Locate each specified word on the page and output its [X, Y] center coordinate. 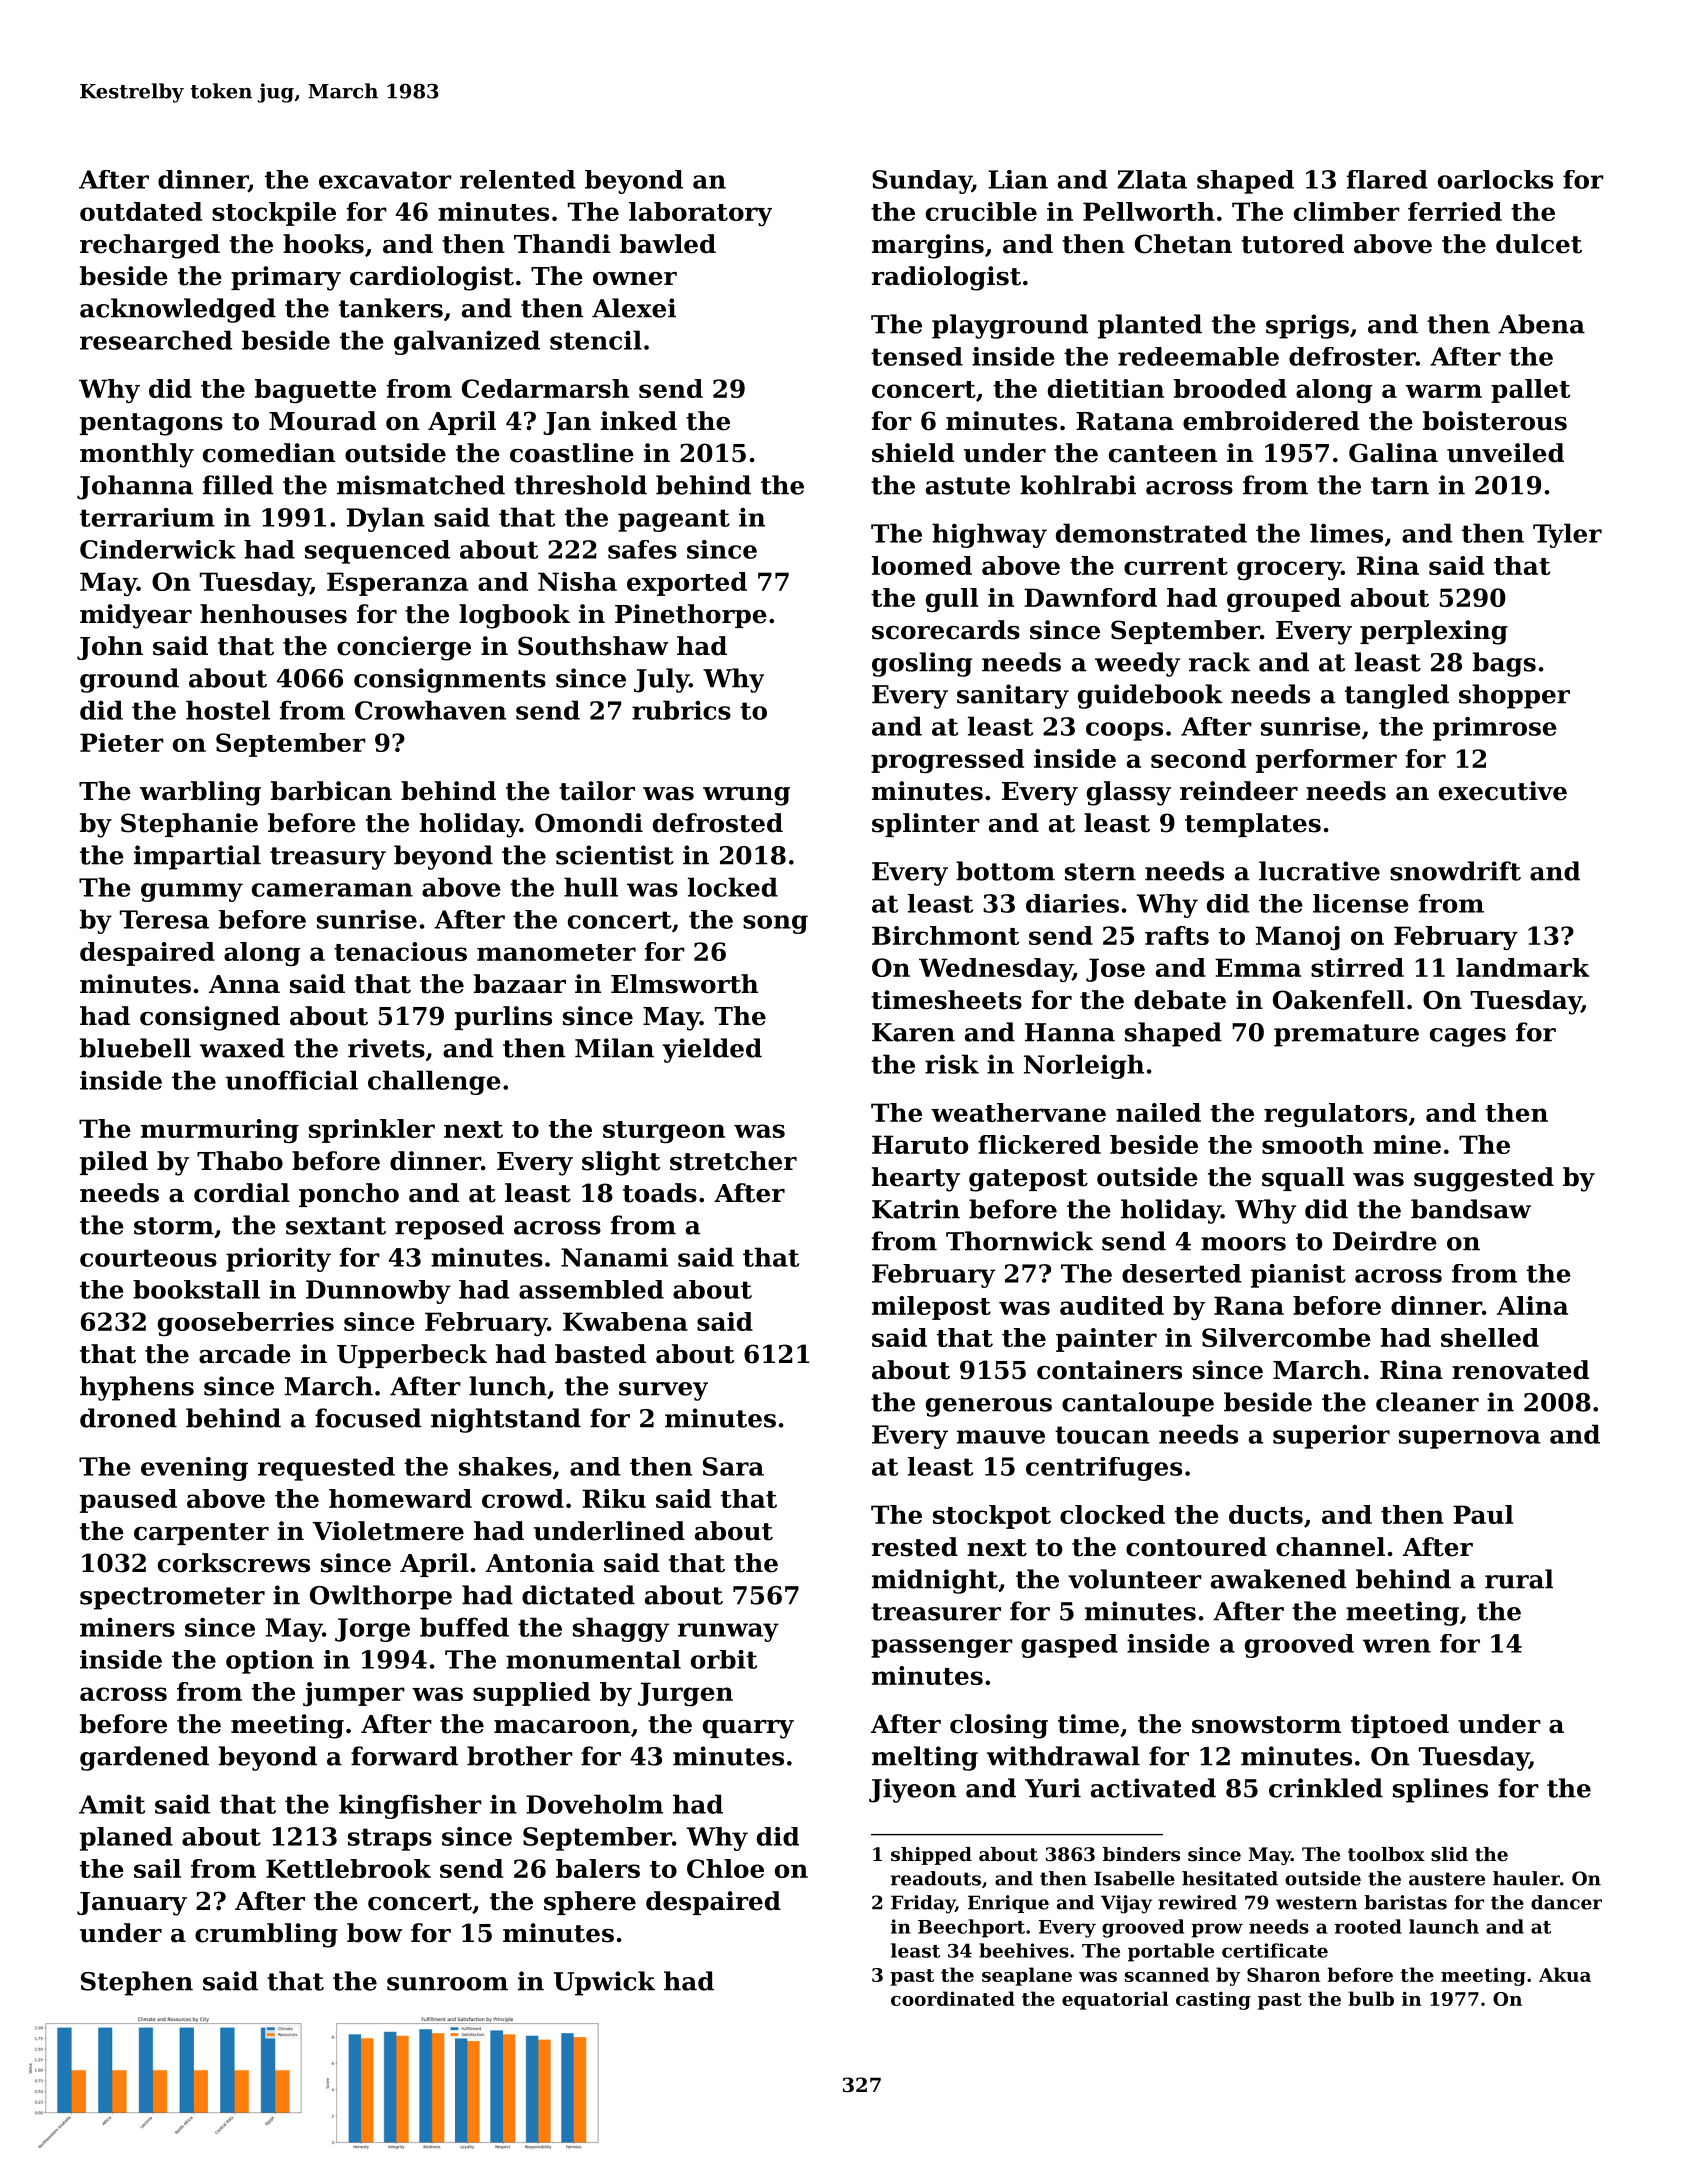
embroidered [1271, 421]
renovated [1520, 1370]
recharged [150, 246]
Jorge [372, 1630]
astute [968, 486]
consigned [210, 1018]
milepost [931, 1308]
